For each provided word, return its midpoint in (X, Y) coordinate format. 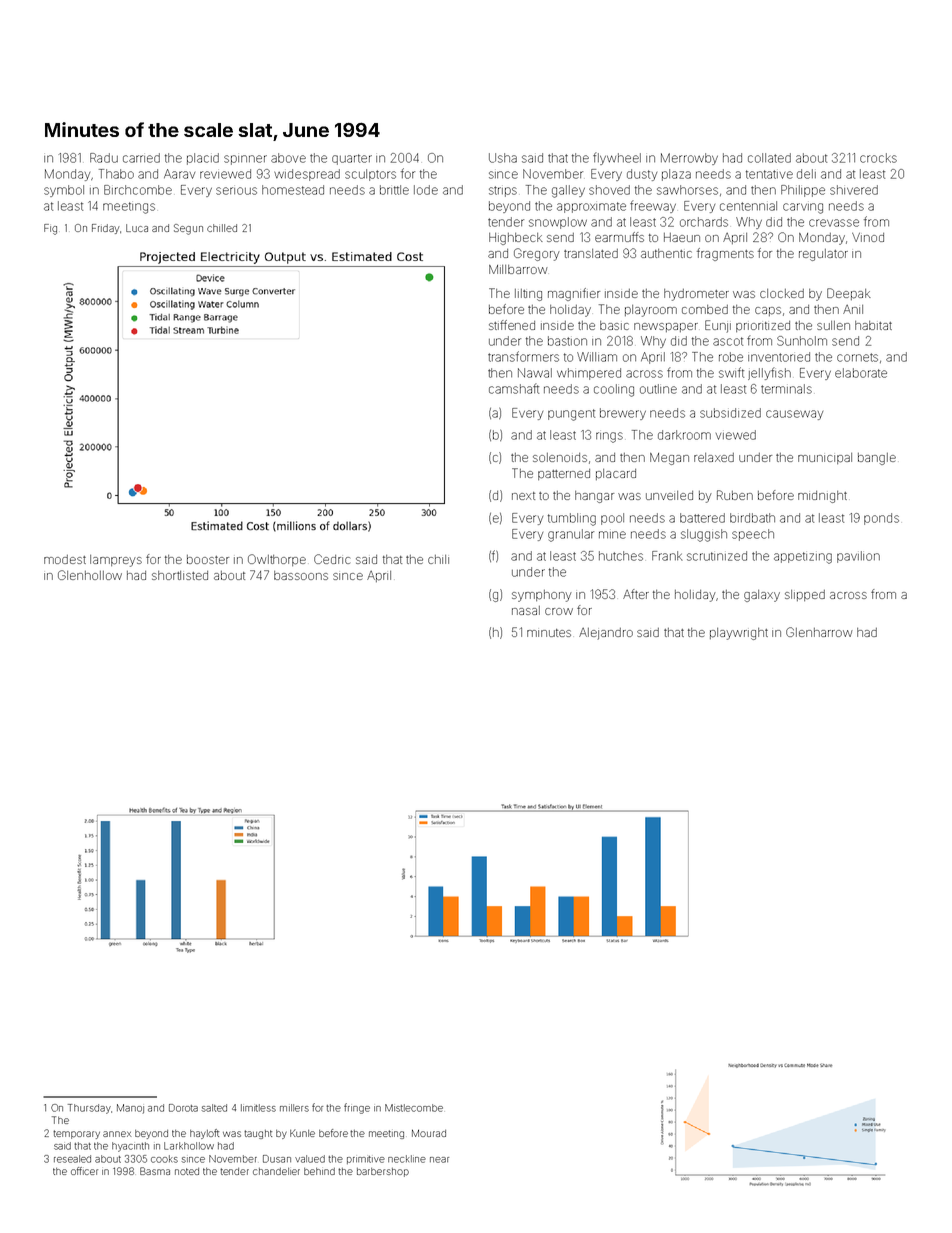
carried (141, 158)
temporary (76, 1134)
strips (503, 191)
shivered (854, 190)
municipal (825, 458)
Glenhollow (90, 575)
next (523, 496)
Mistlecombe (414, 1108)
